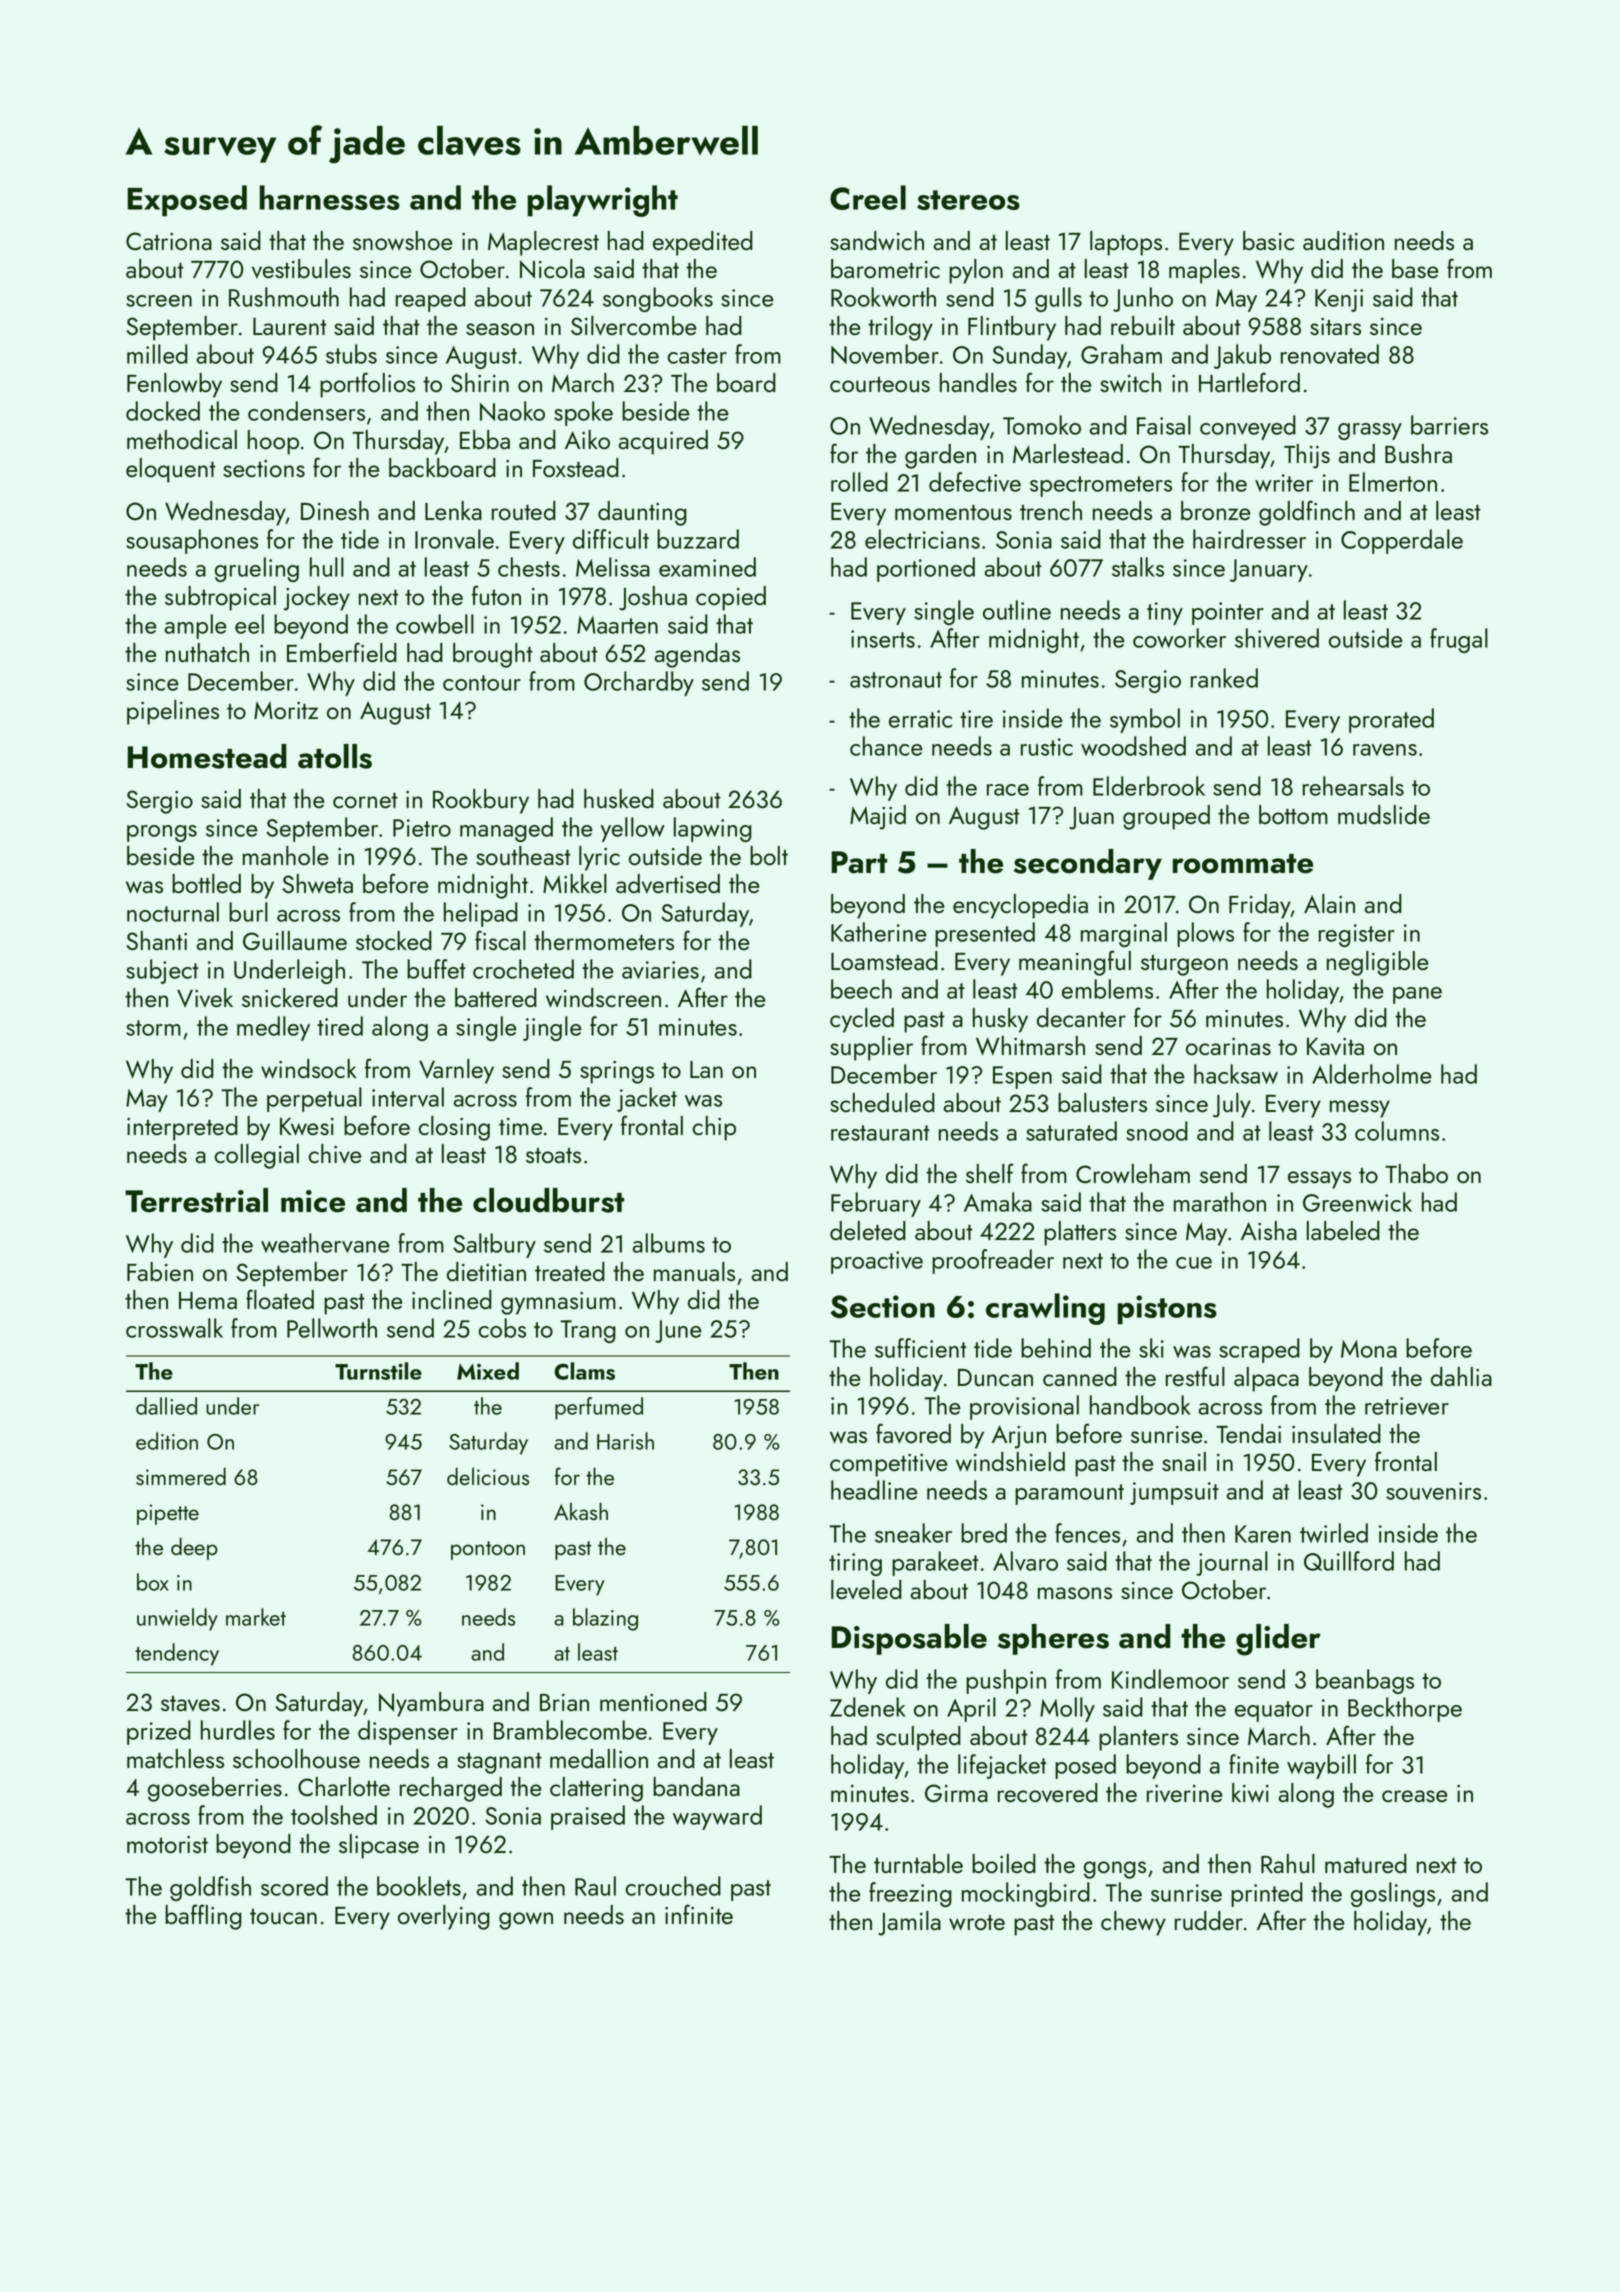 This screenshot has height=2292, width=1620. What do you see at coordinates (859, 862) in the screenshot?
I see `Part` at bounding box center [859, 862].
